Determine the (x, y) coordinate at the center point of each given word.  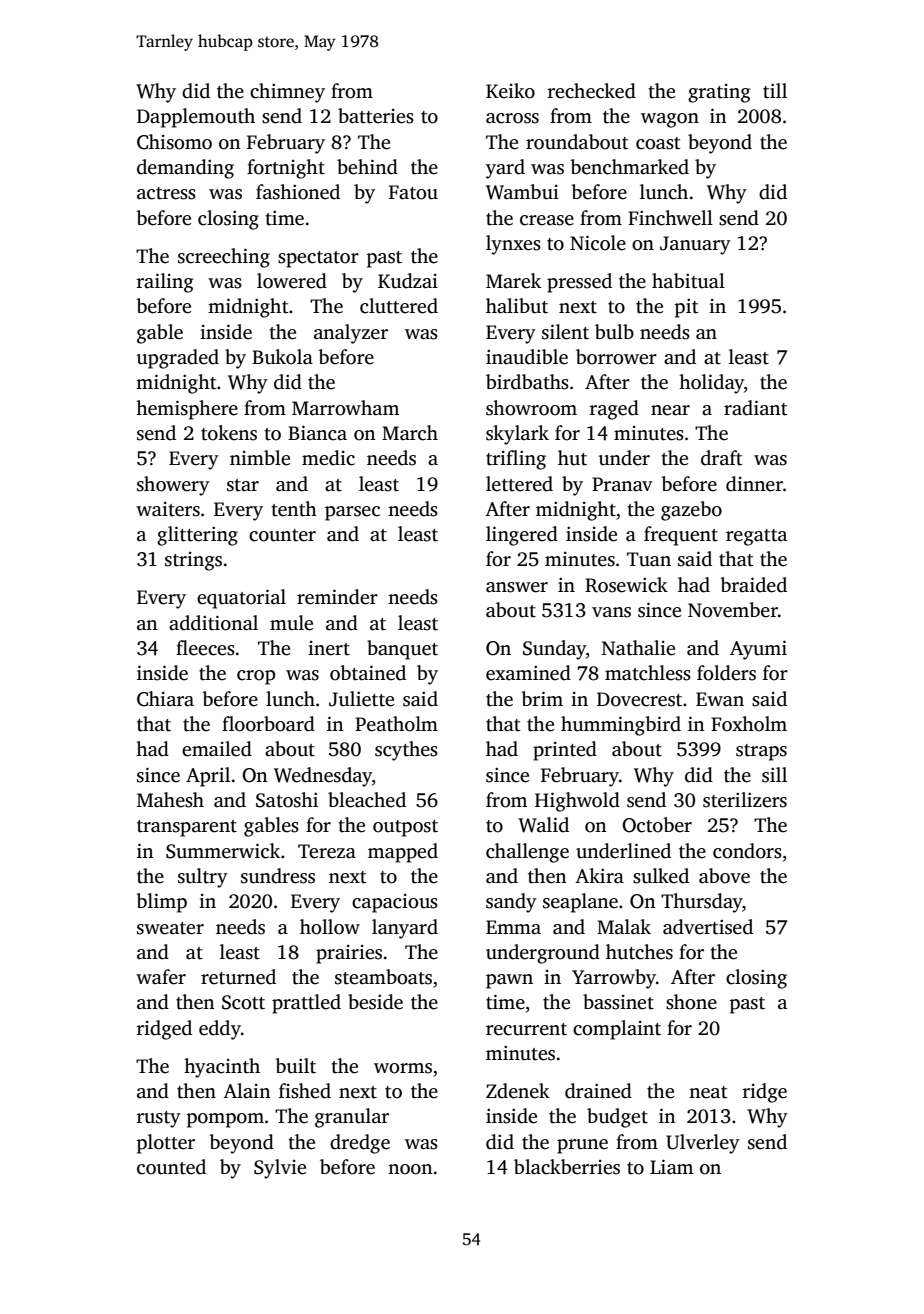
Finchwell (670, 218)
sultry (203, 878)
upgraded (178, 359)
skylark (517, 435)
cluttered (399, 306)
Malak (624, 927)
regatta (756, 537)
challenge (527, 853)
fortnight (286, 169)
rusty (158, 1119)
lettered (519, 484)
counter (282, 535)
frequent (681, 536)
